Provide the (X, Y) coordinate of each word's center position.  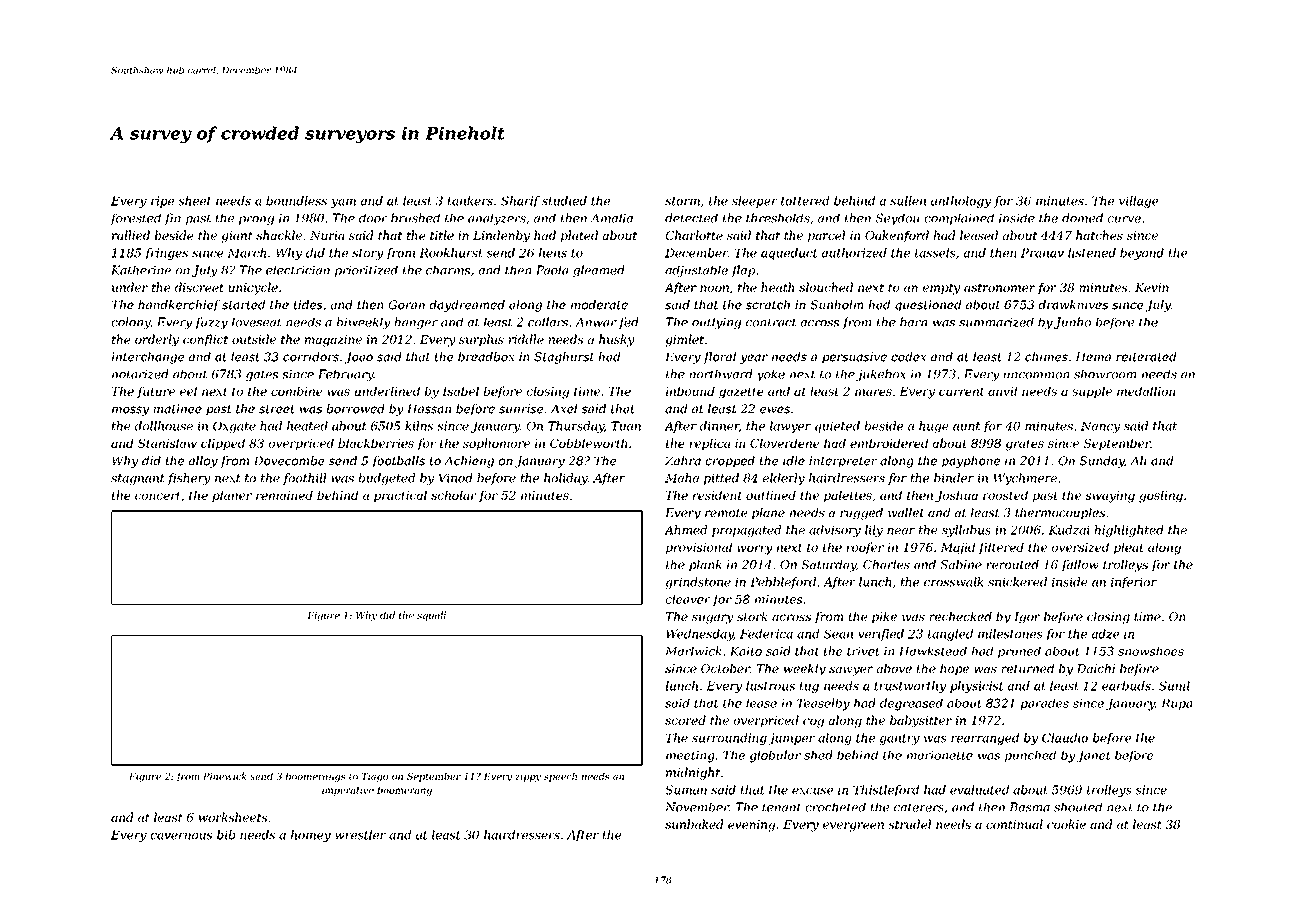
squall (431, 616)
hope (954, 670)
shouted (1078, 807)
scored (685, 720)
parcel (826, 236)
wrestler (360, 835)
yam (343, 203)
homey (311, 836)
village (1138, 202)
